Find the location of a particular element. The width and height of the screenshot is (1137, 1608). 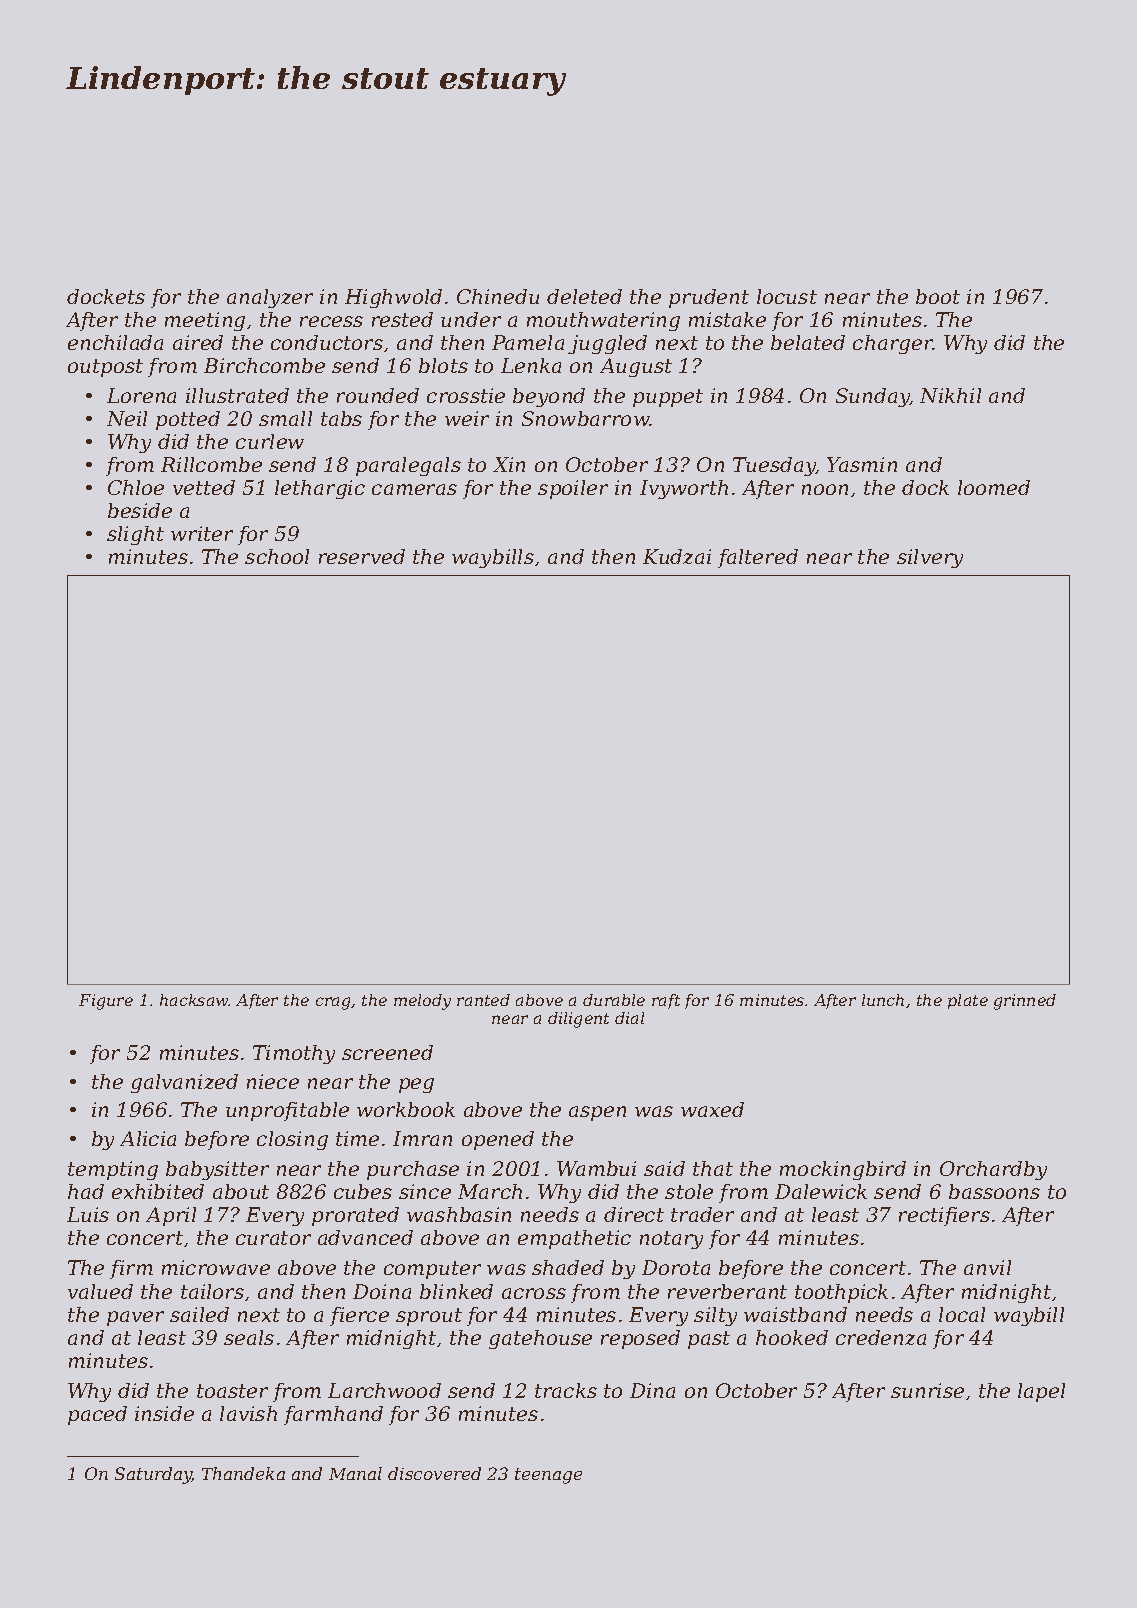

advanced is located at coordinates (365, 1237).
